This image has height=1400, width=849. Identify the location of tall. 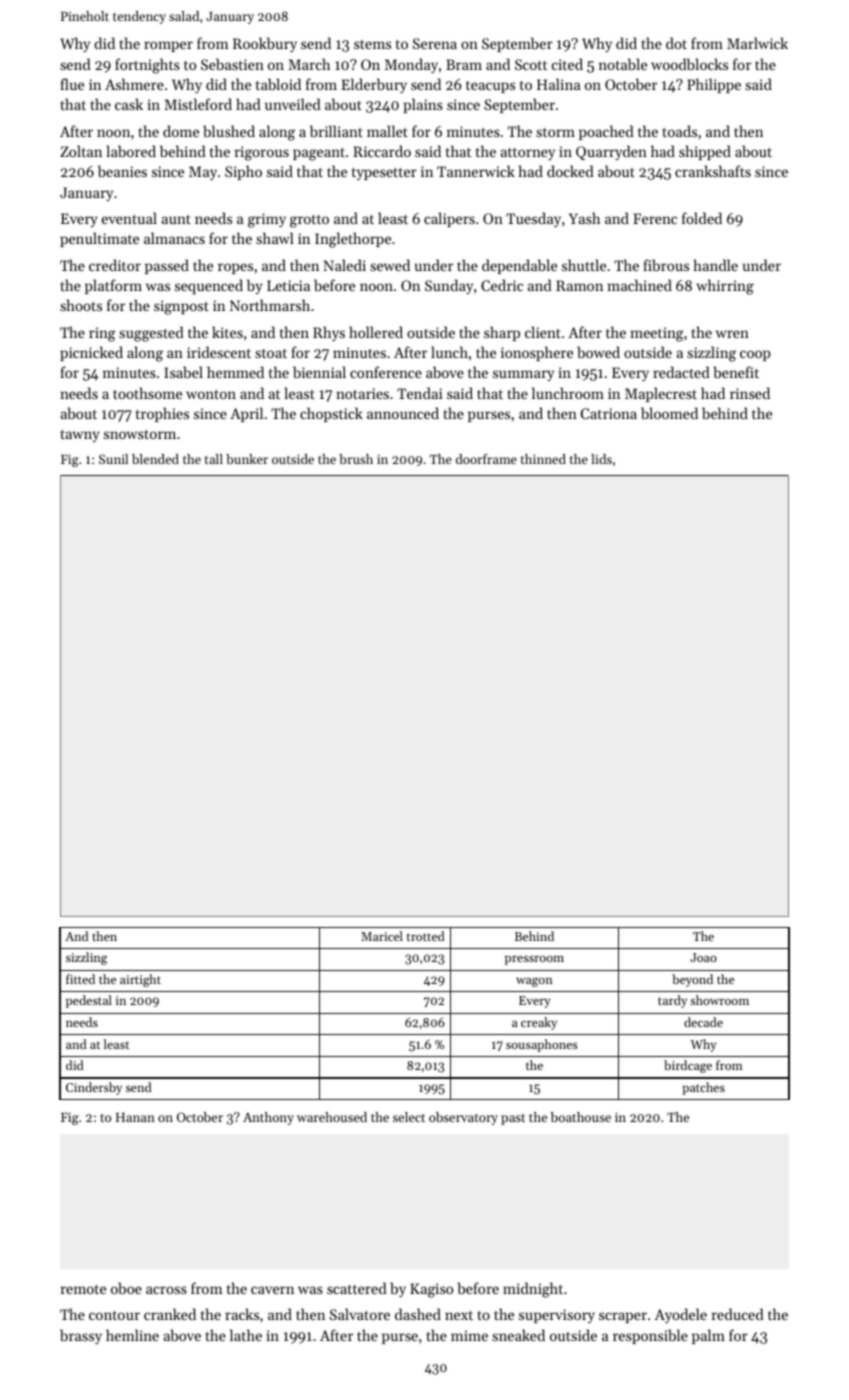
(214, 459).
